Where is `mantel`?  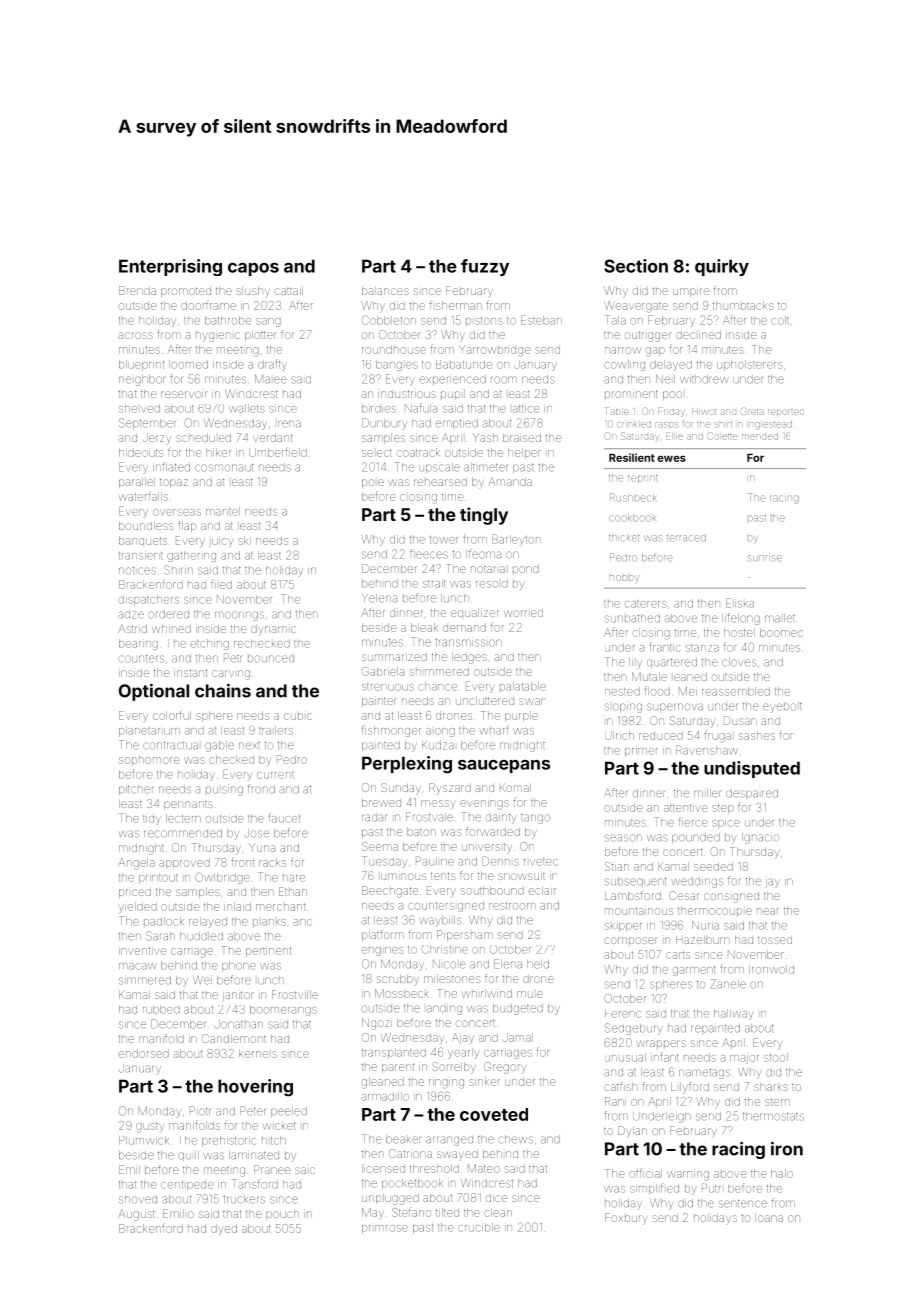
mantel is located at coordinates (223, 511).
